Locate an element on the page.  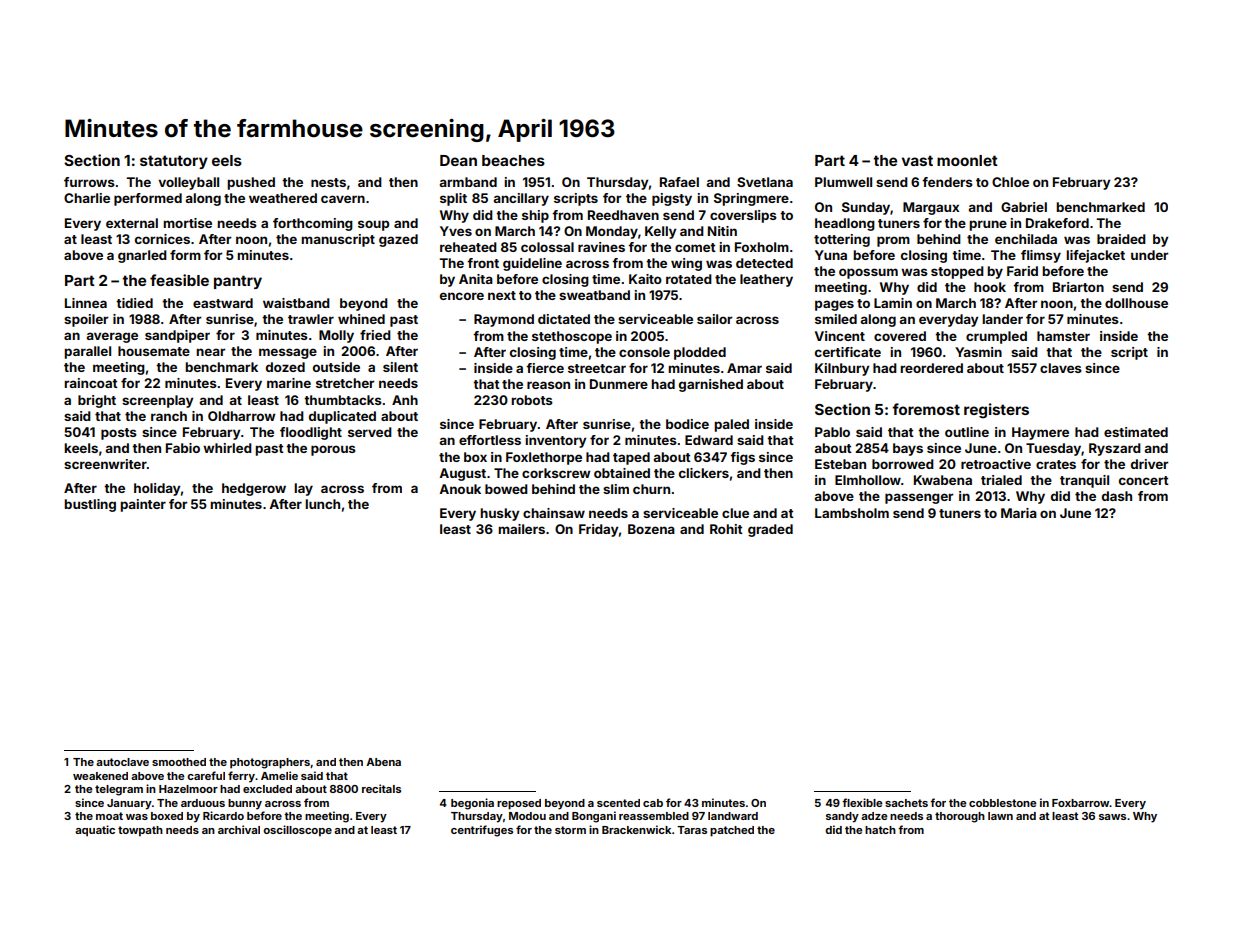
scented is located at coordinates (618, 803).
